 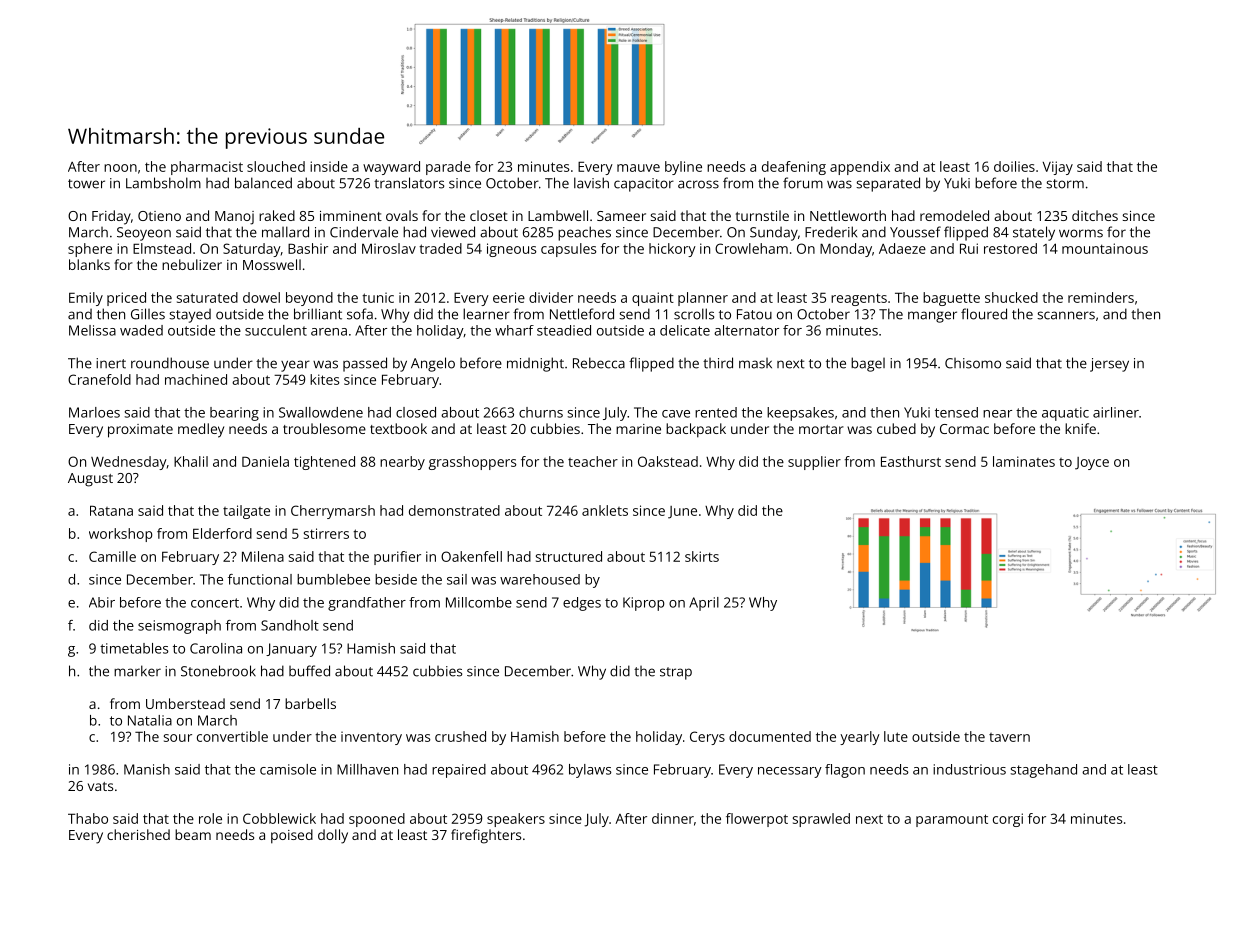 I want to click on jersey, so click(x=1109, y=365).
